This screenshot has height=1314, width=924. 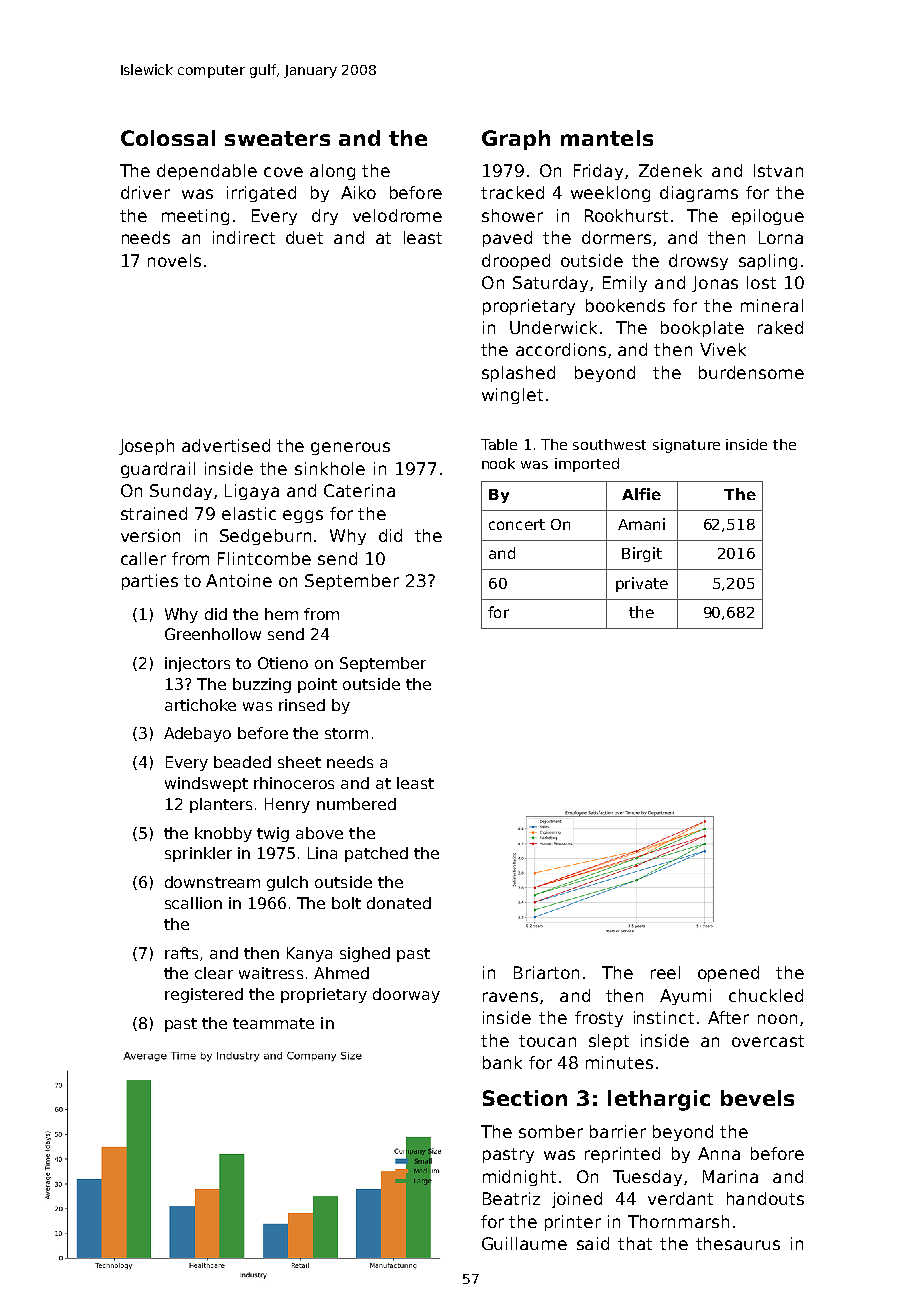 I want to click on drowsy, so click(x=698, y=262).
